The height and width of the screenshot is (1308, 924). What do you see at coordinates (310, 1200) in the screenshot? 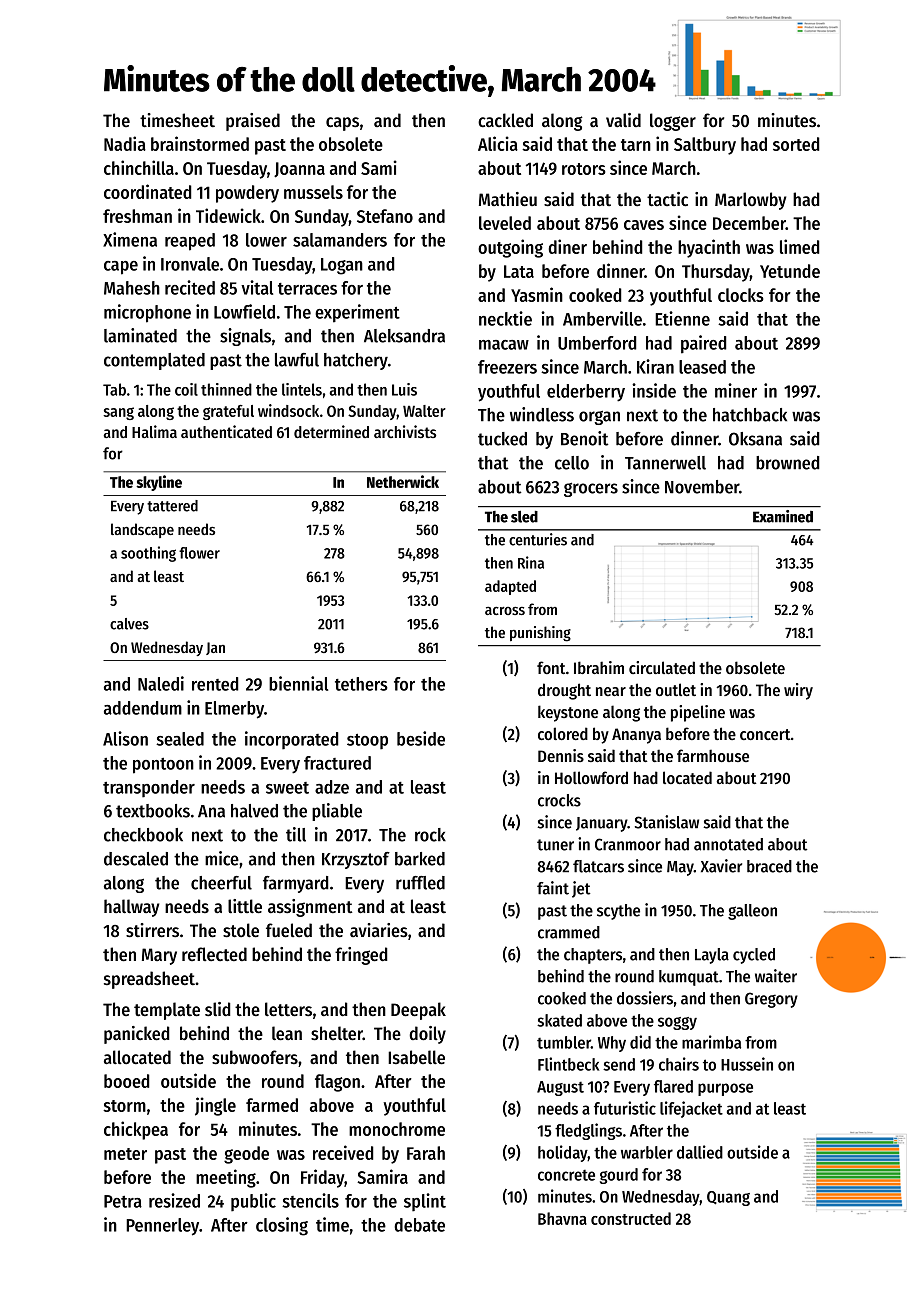
I see `stencils` at bounding box center [310, 1200].
